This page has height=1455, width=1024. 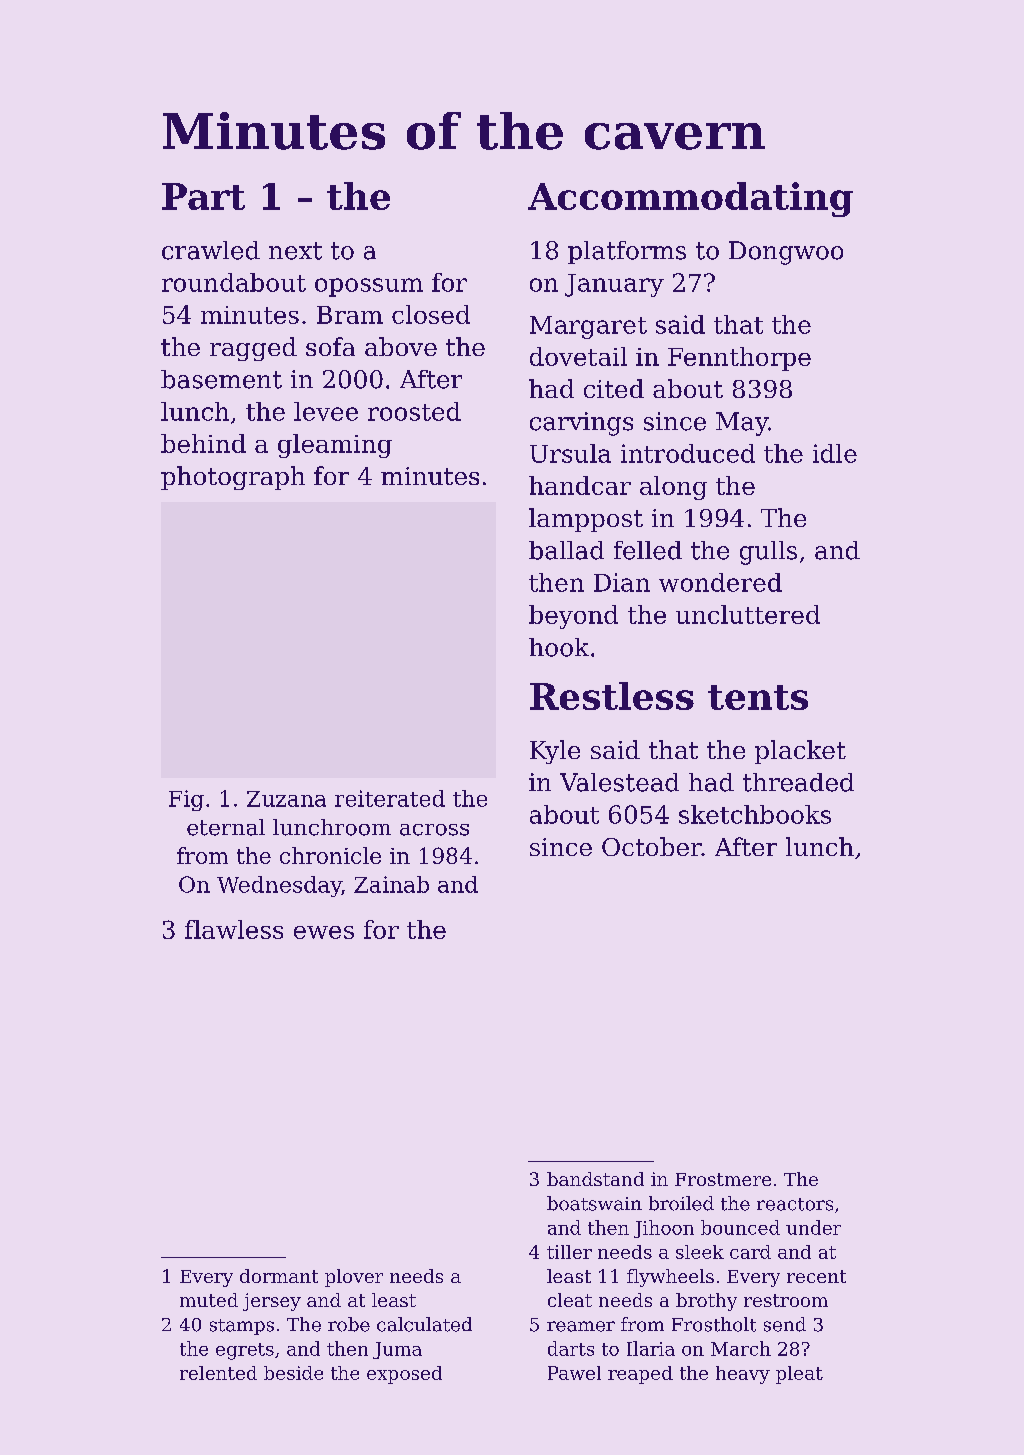 What do you see at coordinates (627, 252) in the page?
I see `platforms` at bounding box center [627, 252].
